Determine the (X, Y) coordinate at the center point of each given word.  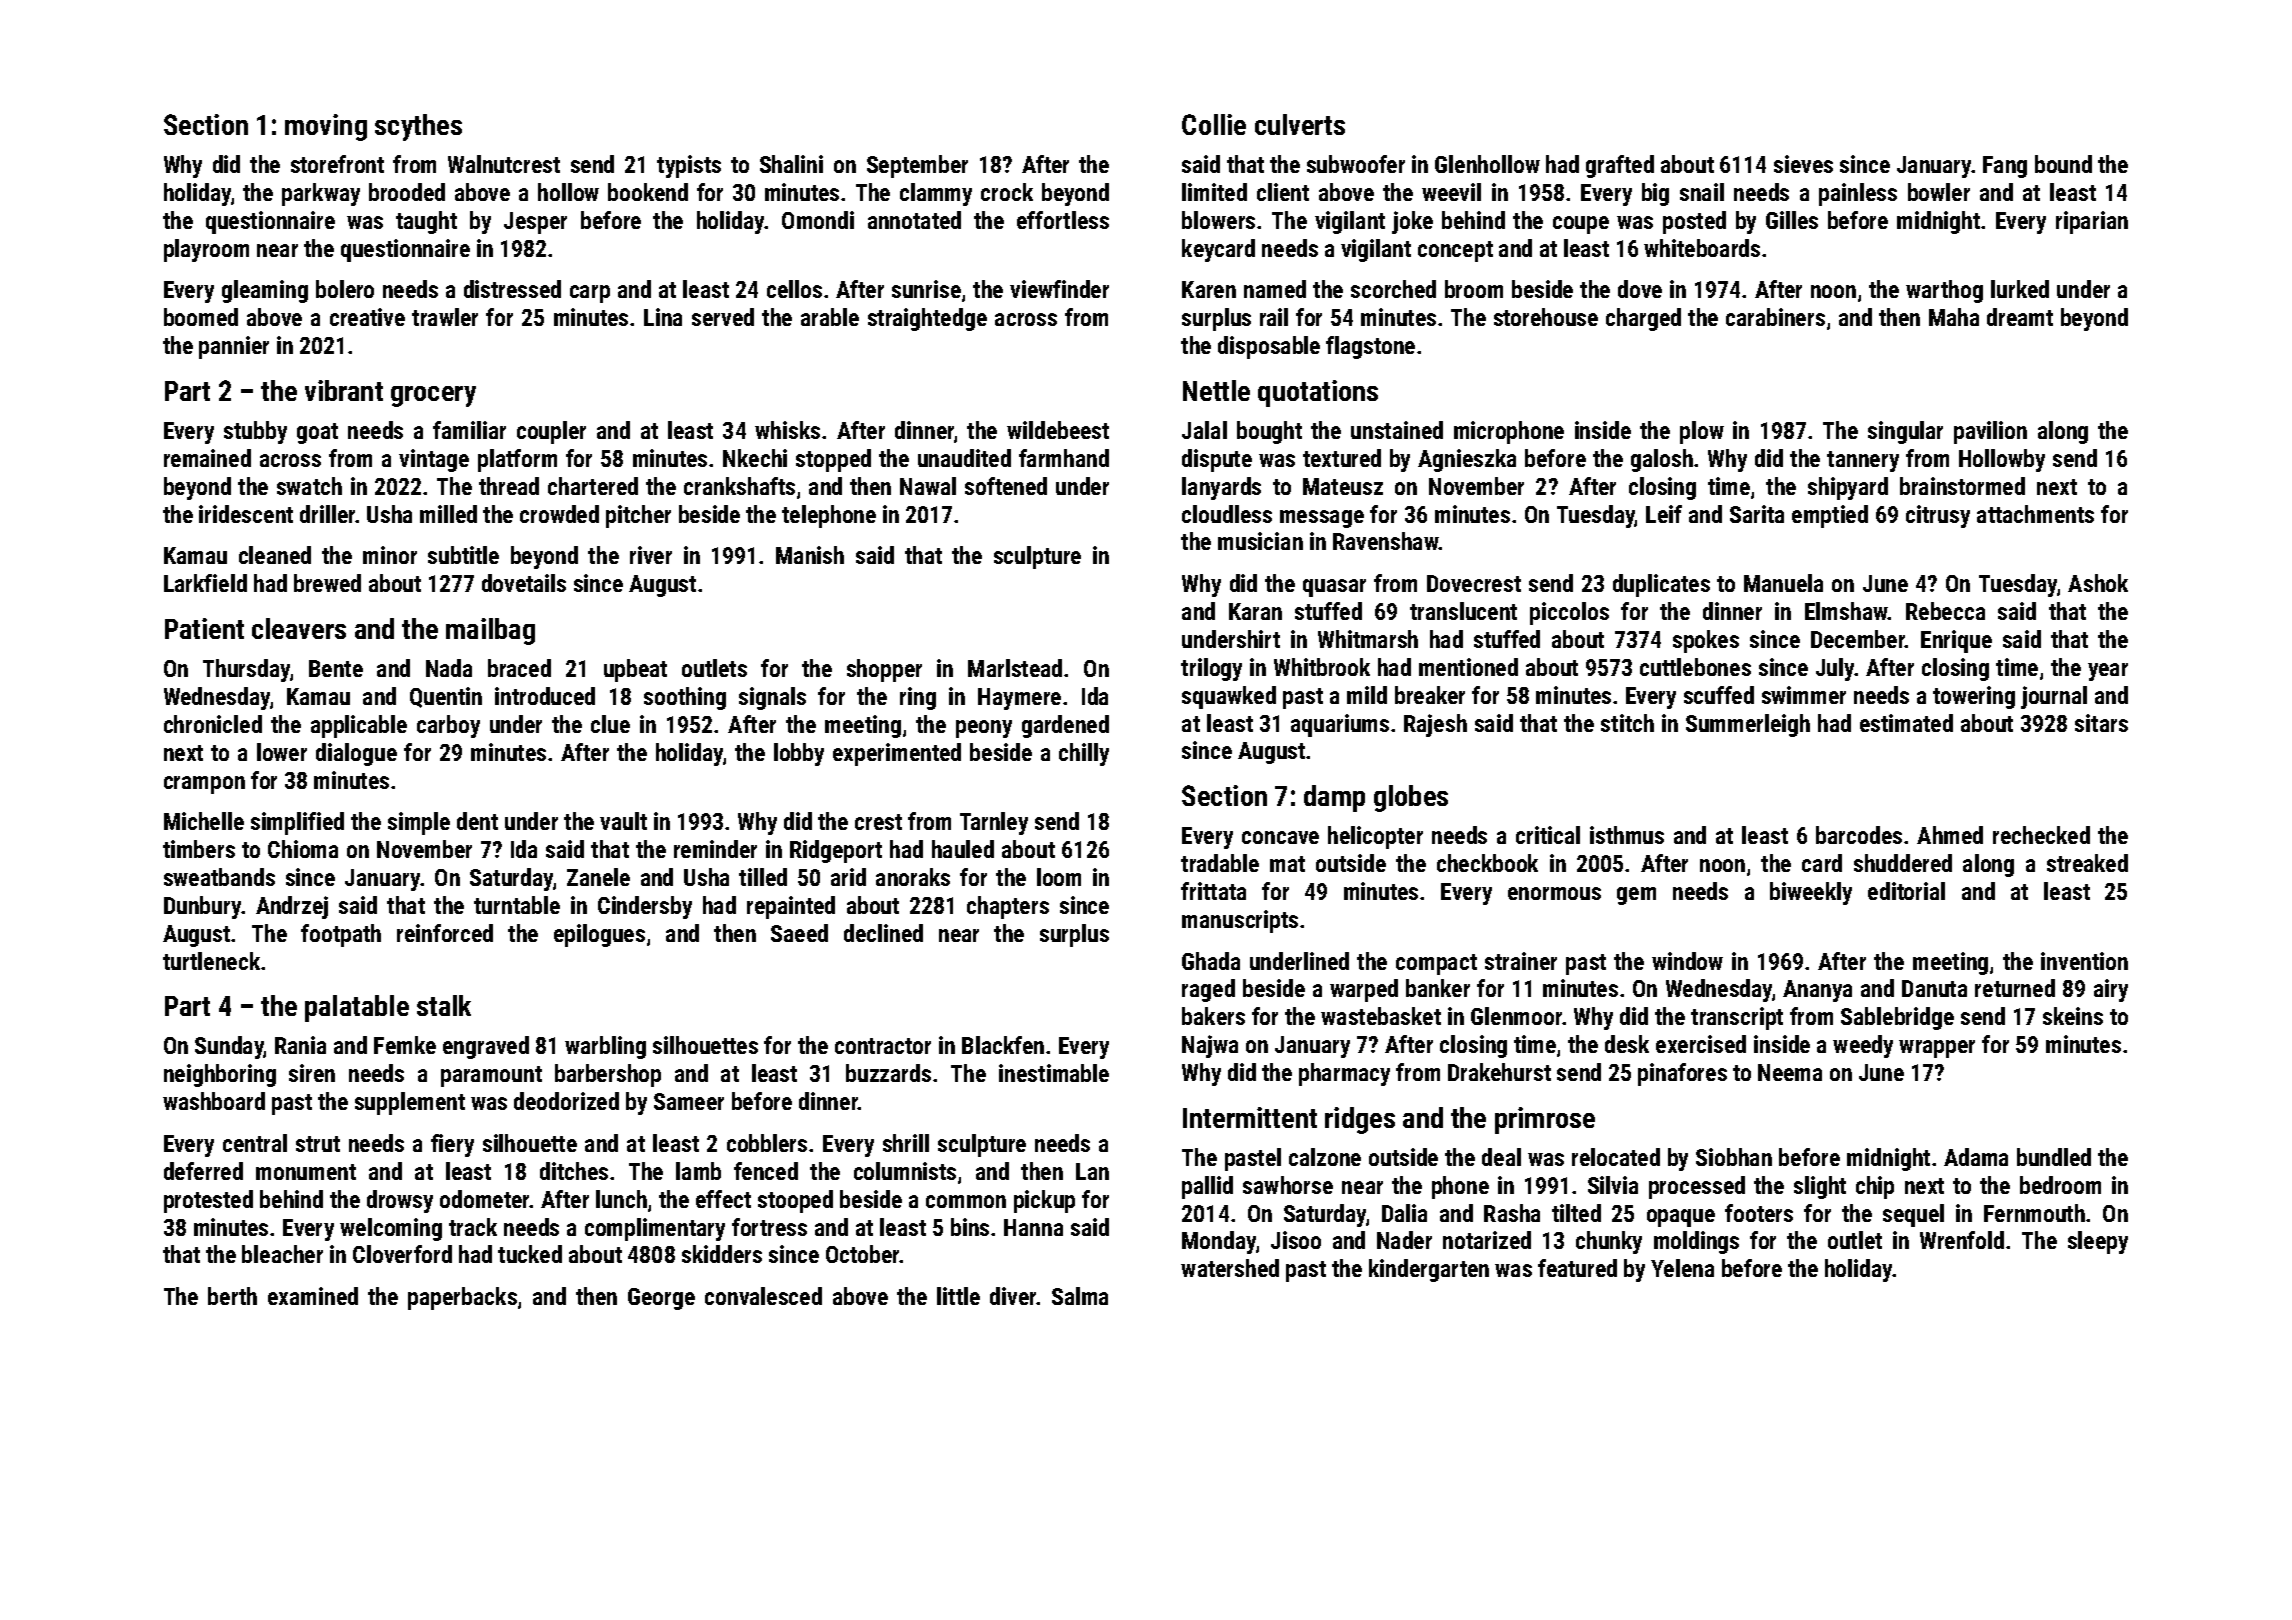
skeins (2073, 1016)
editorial (1906, 891)
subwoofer (1356, 164)
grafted (1620, 166)
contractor (883, 1046)
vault (623, 821)
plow (1702, 432)
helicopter (1375, 837)
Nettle (1216, 390)
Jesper (535, 223)
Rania (300, 1045)
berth (232, 1296)
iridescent (246, 514)
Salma (1080, 1296)
